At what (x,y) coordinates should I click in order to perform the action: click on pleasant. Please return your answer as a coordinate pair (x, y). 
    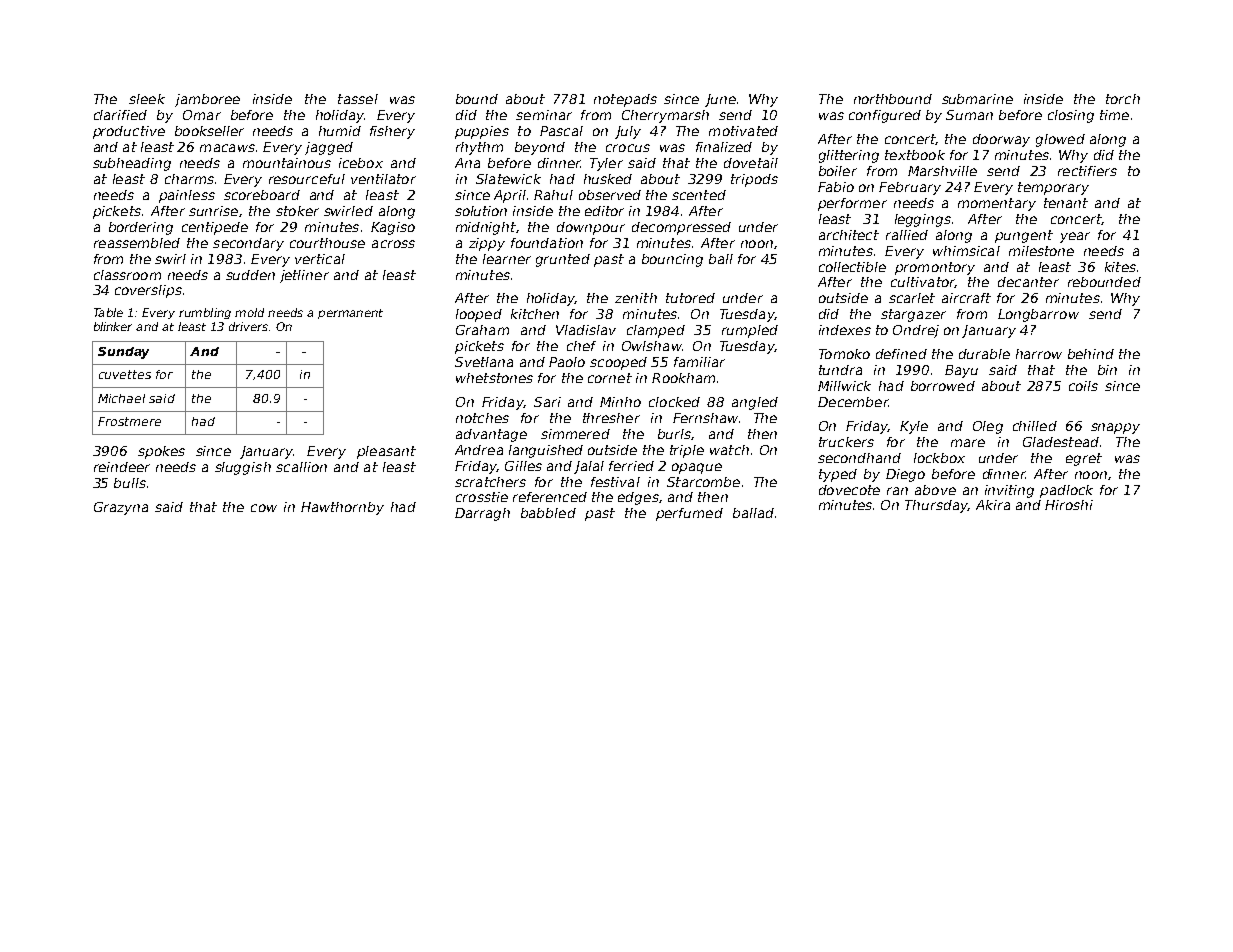
    Looking at the image, I should click on (386, 452).
